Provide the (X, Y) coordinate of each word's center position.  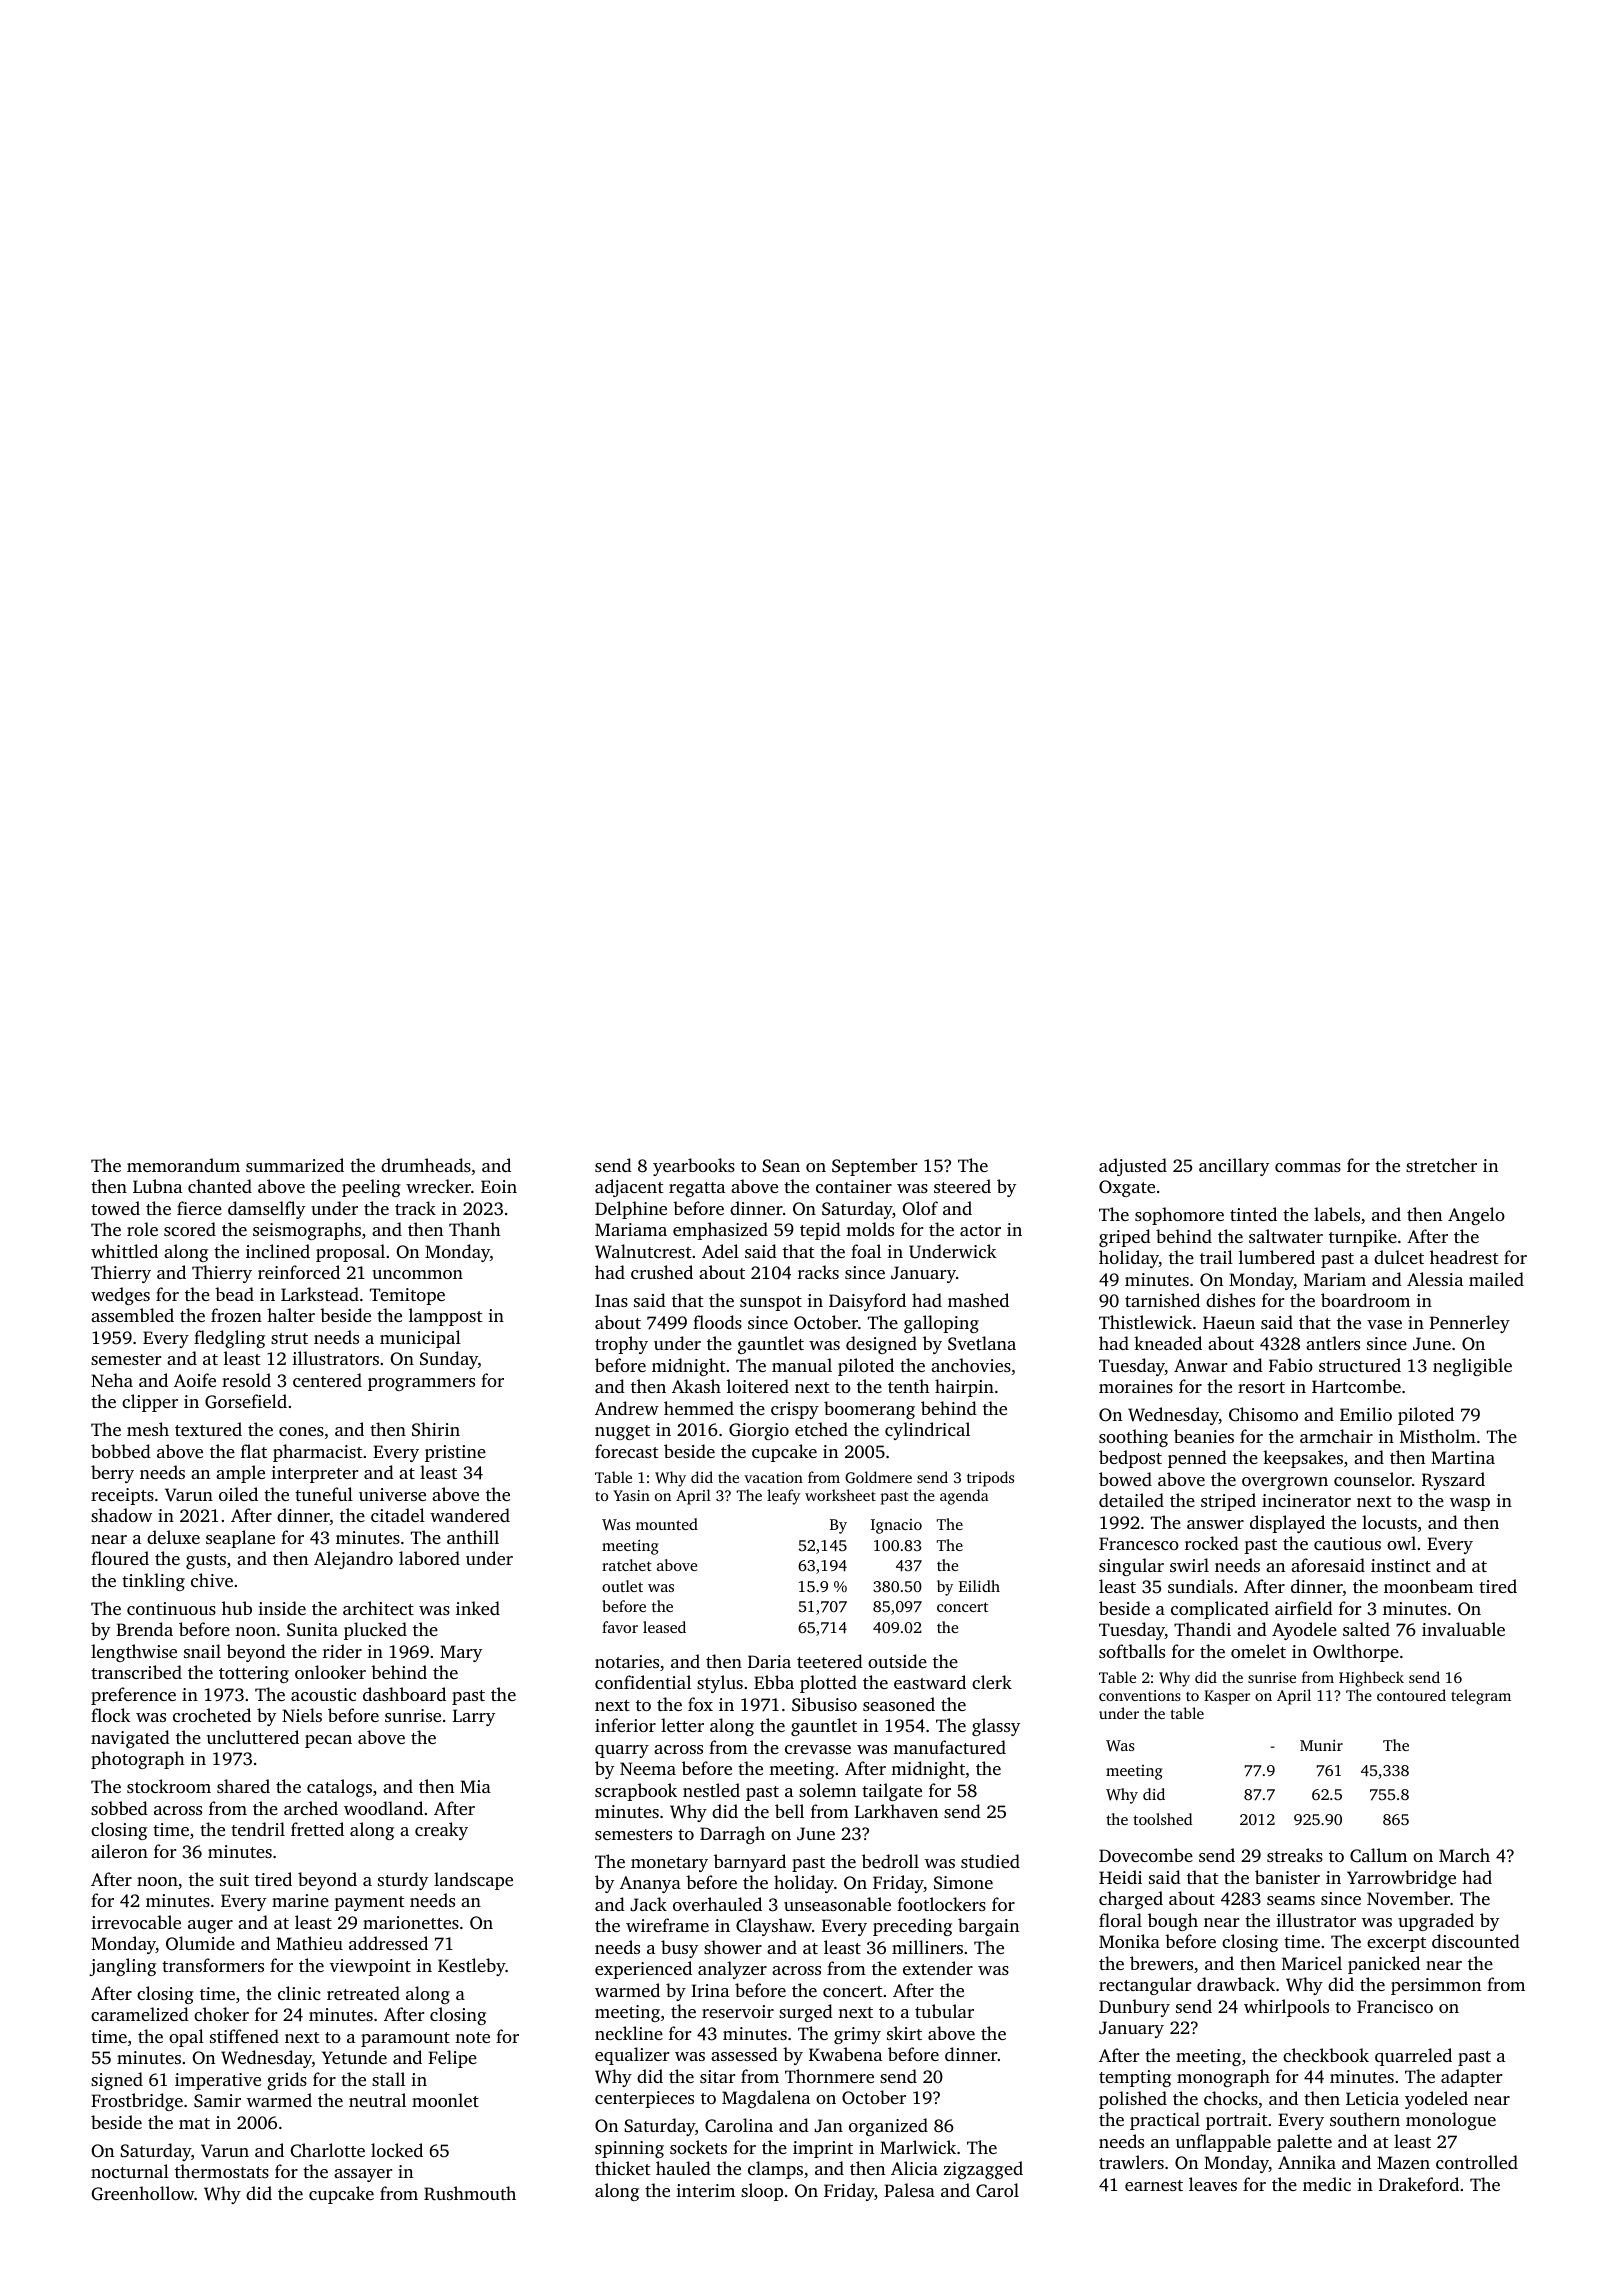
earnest (1154, 2185)
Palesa (909, 2190)
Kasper (1227, 1697)
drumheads (426, 1165)
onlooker (330, 1672)
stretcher (1441, 1165)
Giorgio (759, 1431)
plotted (828, 1684)
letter (682, 1725)
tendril (258, 1829)
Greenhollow (143, 2193)
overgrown (1285, 1483)
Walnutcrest (643, 1251)
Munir (1321, 1745)
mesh (148, 1429)
